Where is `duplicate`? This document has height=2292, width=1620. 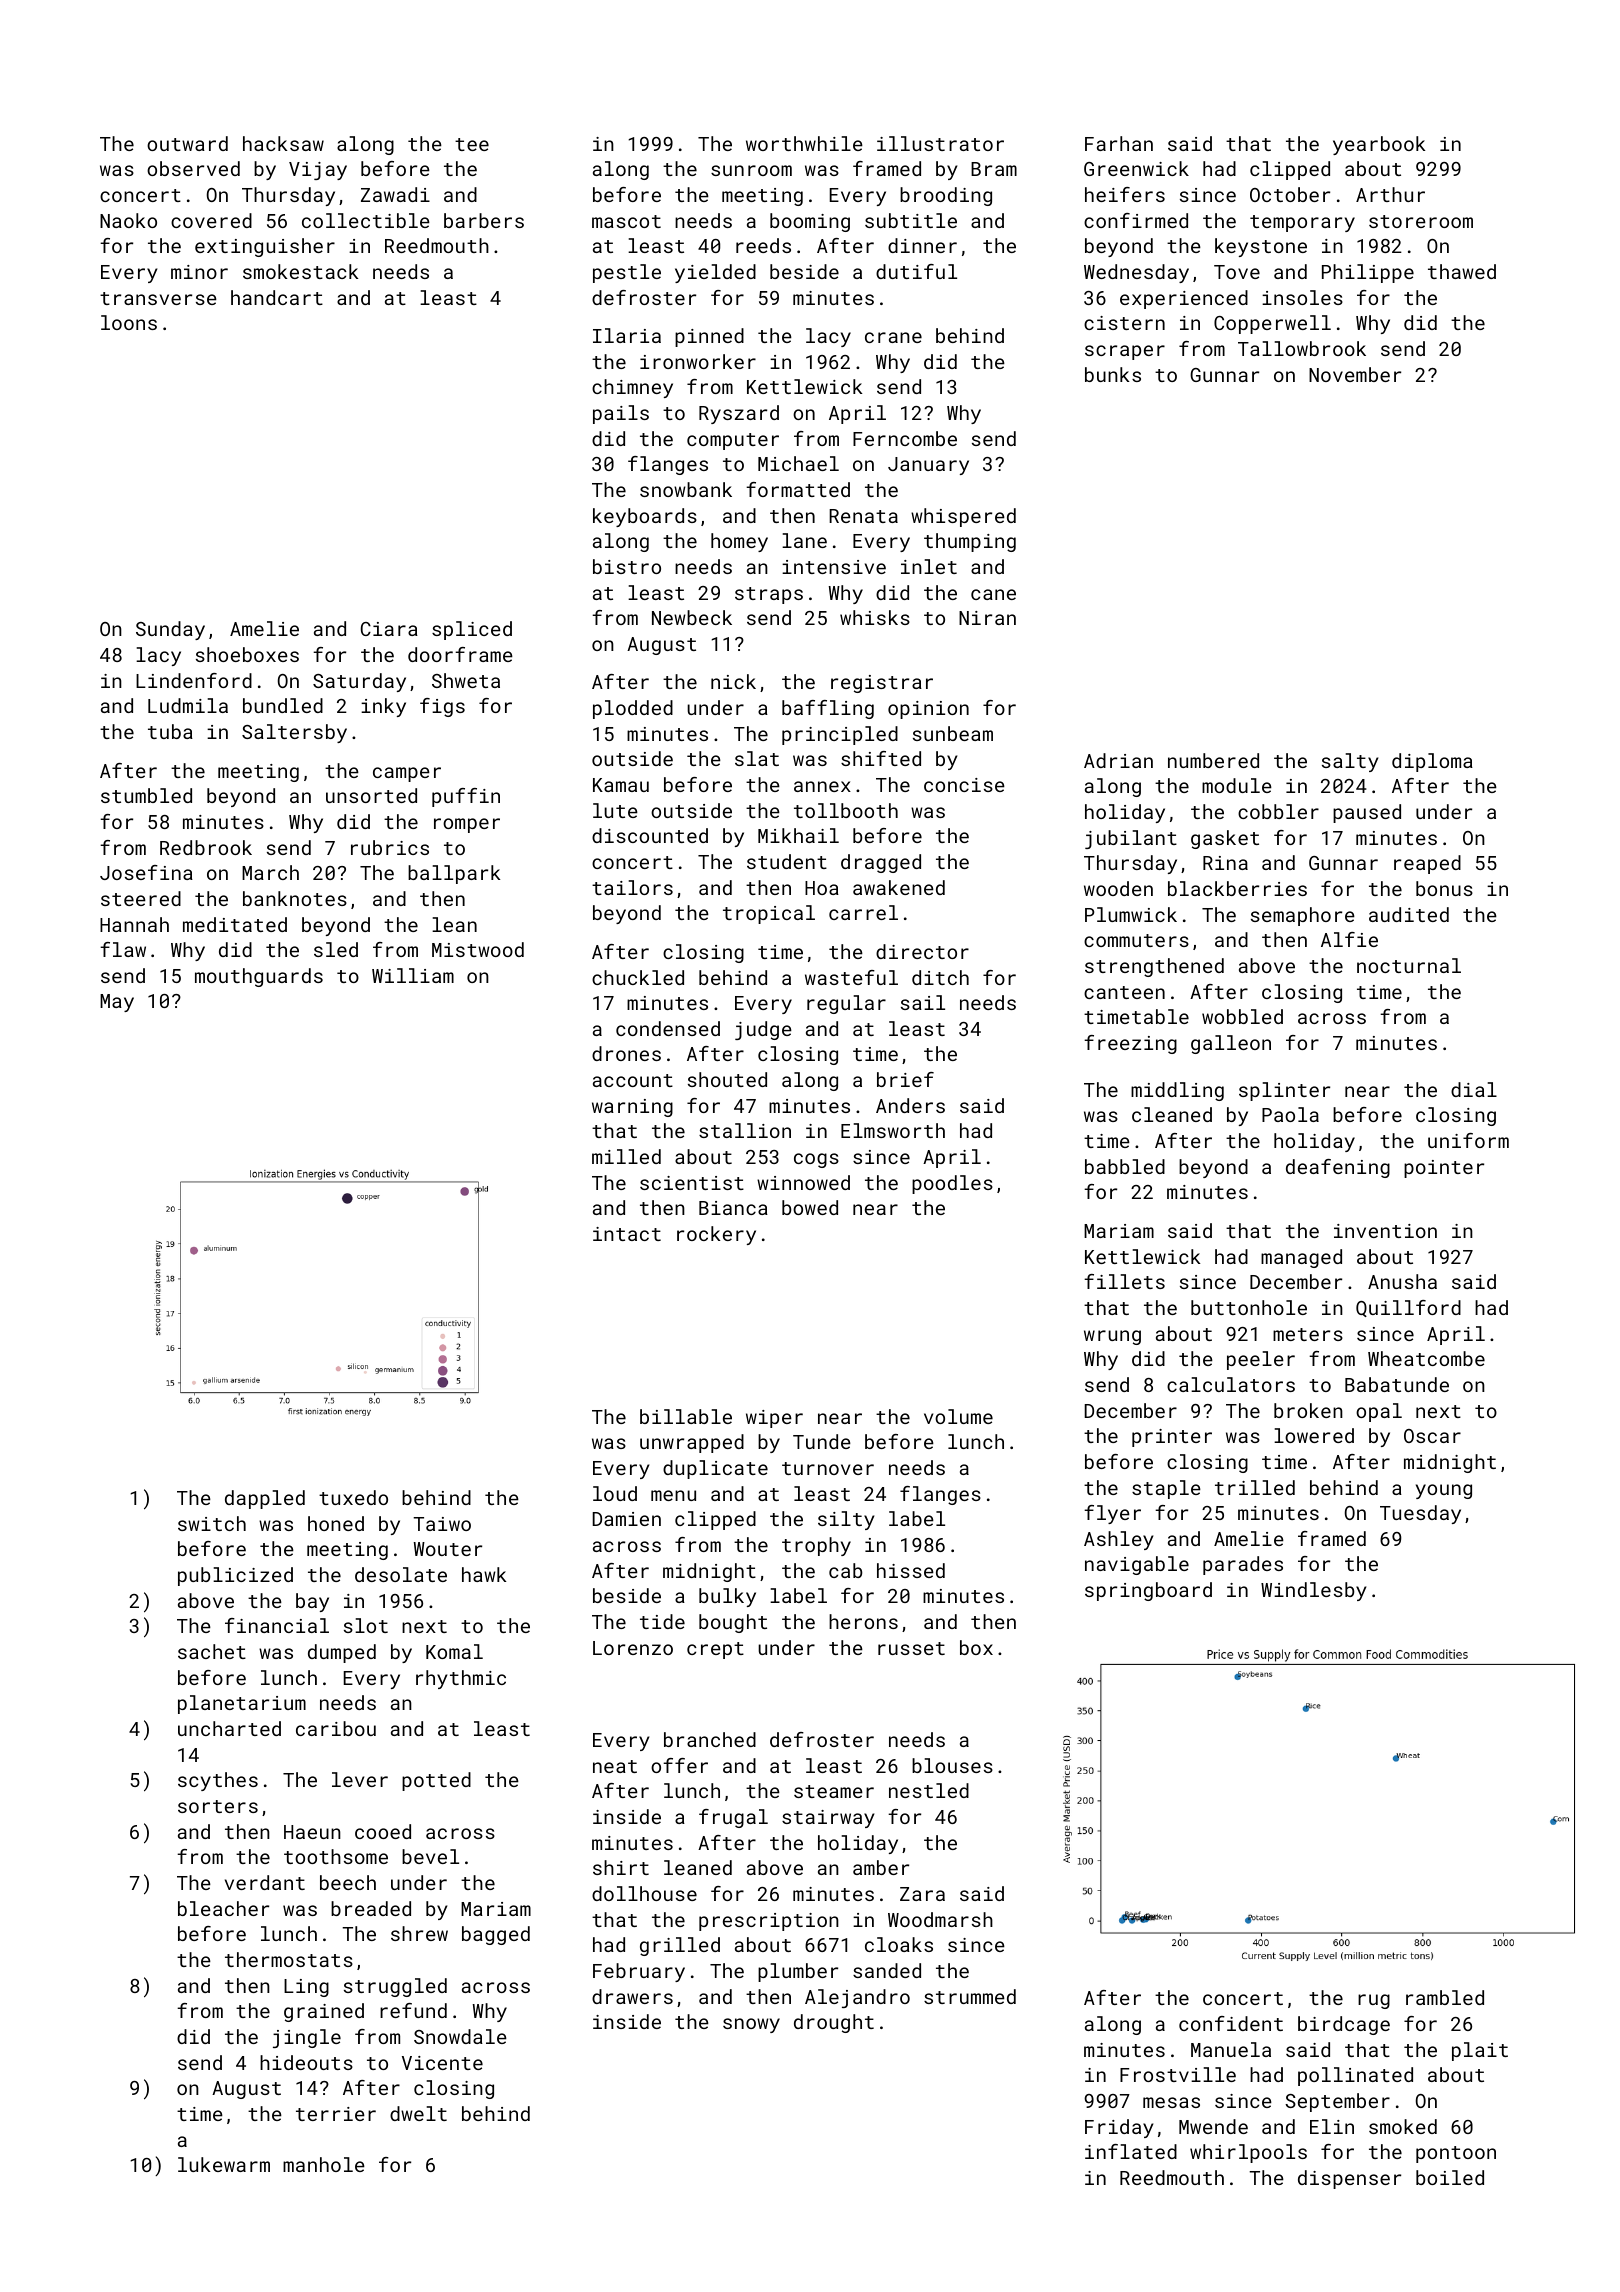
duplicate is located at coordinates (715, 1469).
